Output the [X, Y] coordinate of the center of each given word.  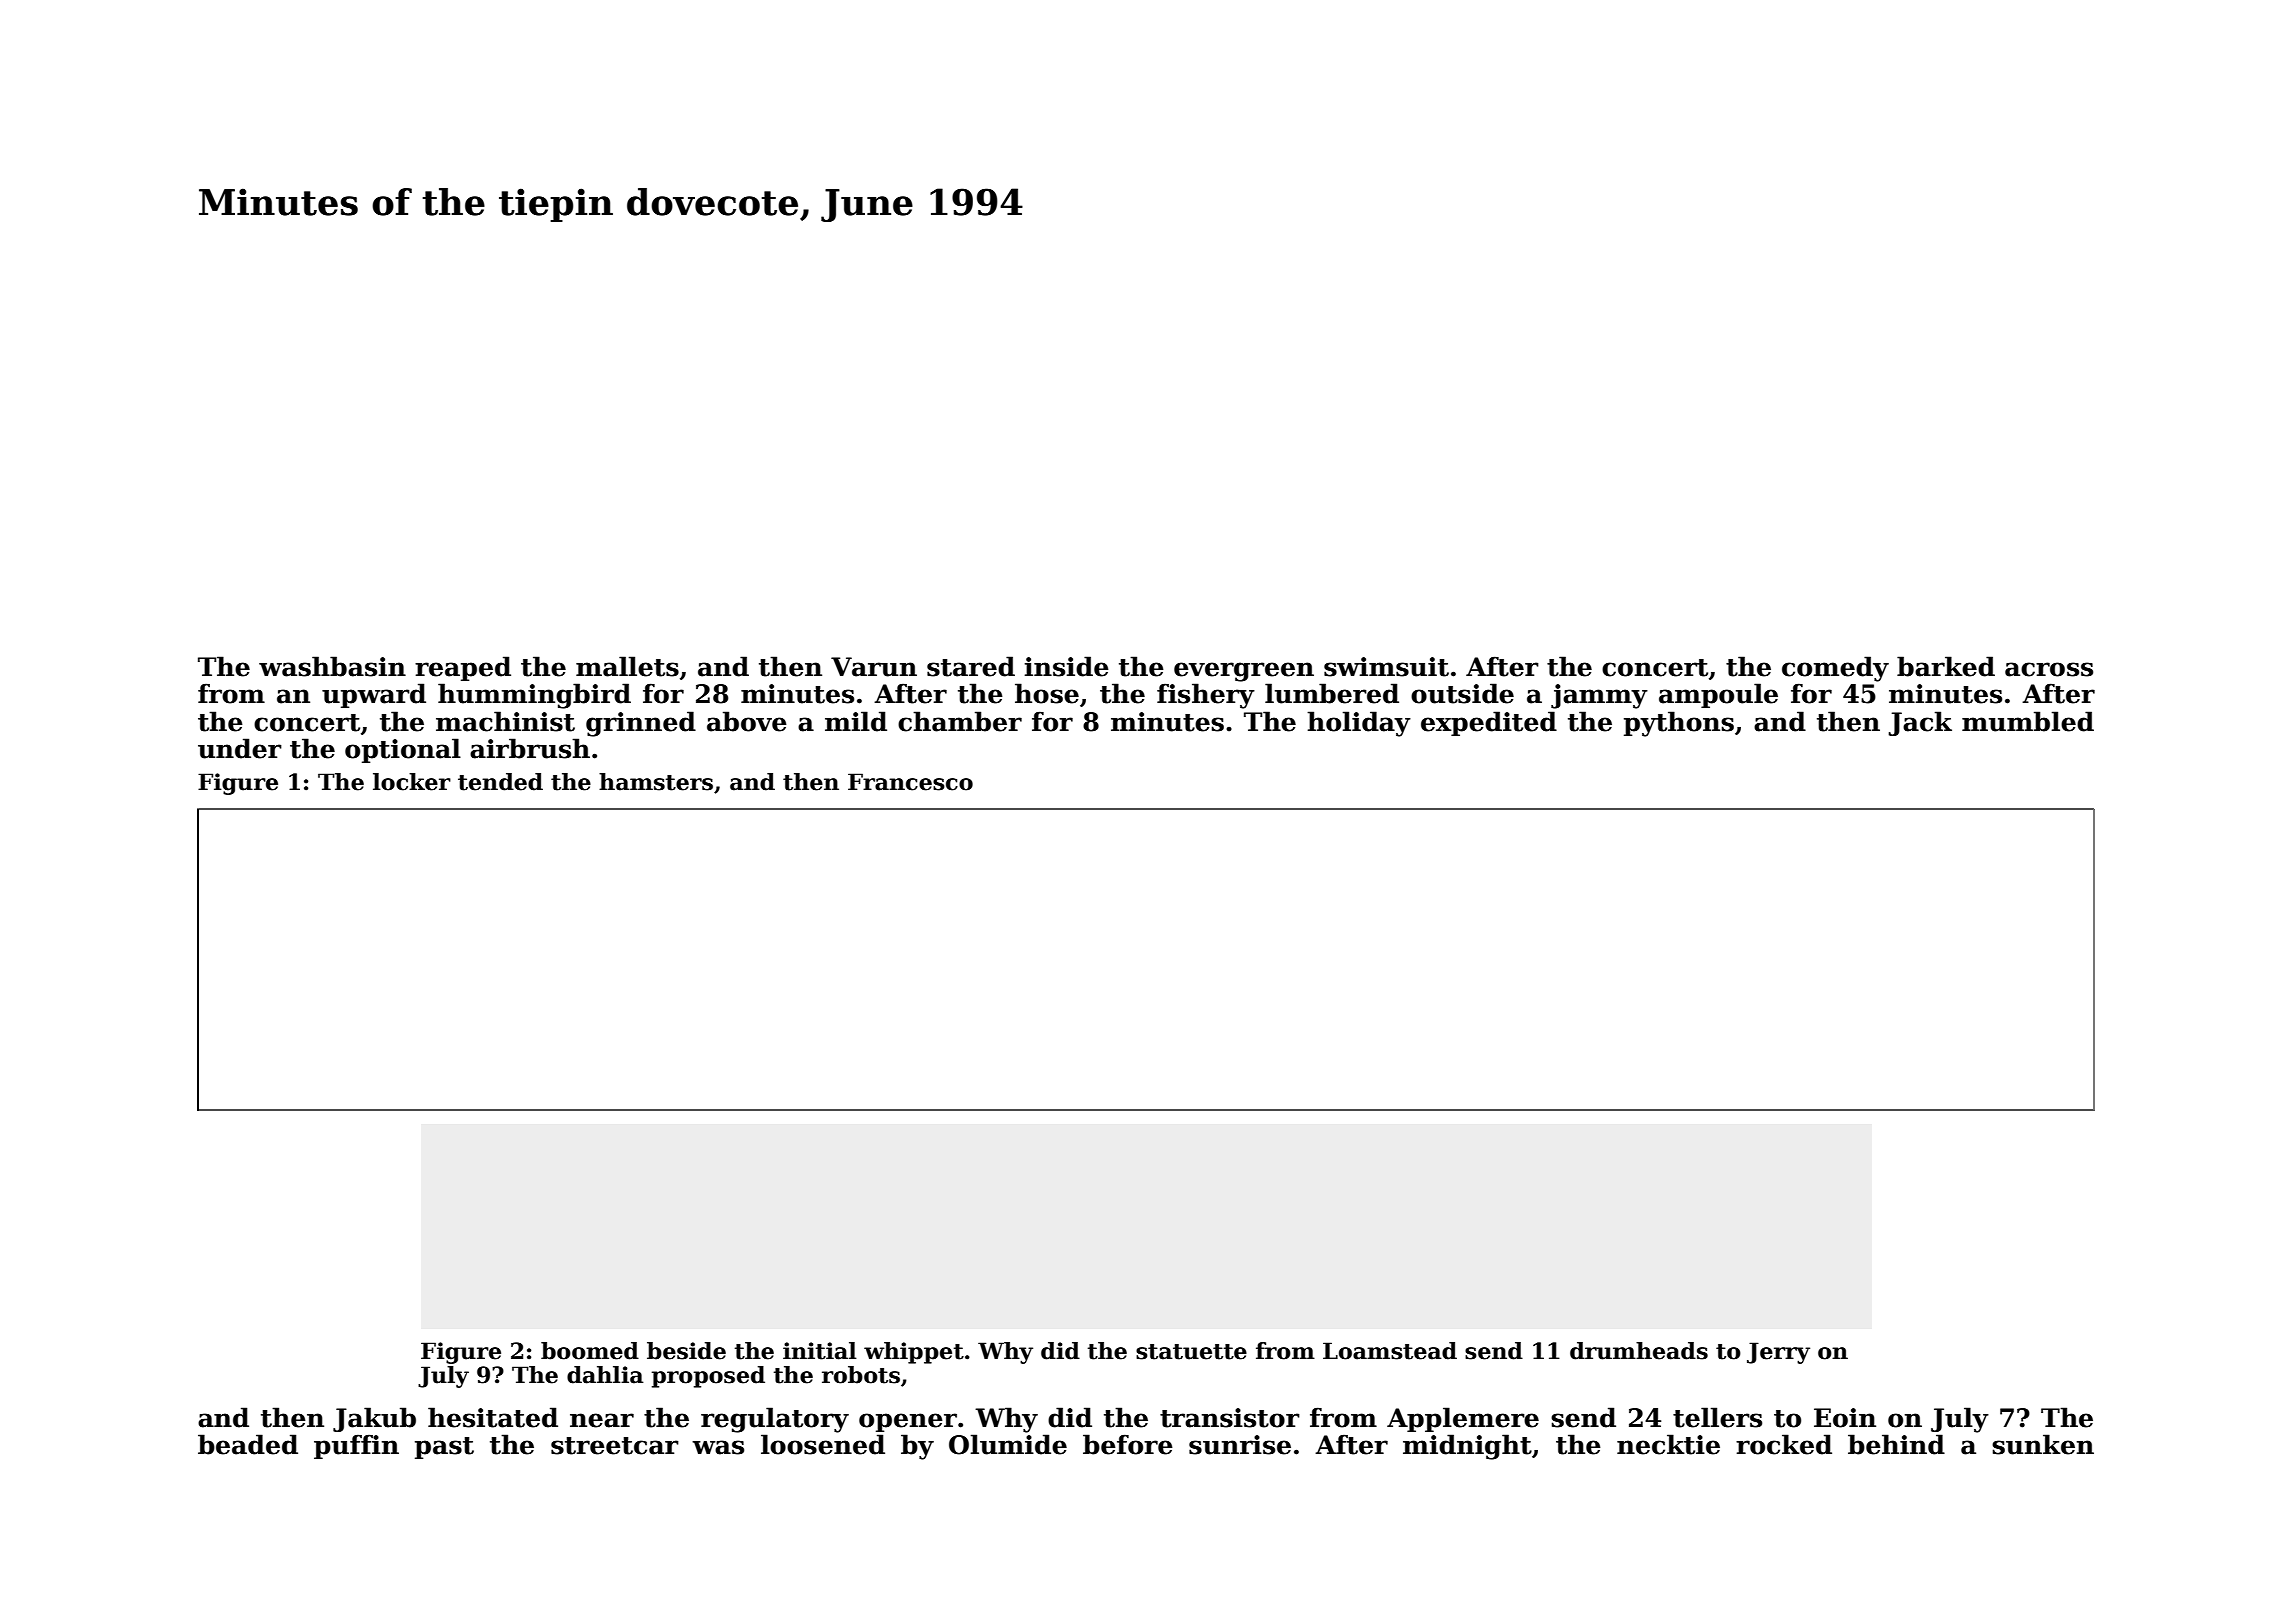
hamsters [656, 782]
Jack [1920, 723]
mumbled [2028, 721]
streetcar [615, 1446]
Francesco [910, 782]
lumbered [1332, 693]
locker [412, 782]
